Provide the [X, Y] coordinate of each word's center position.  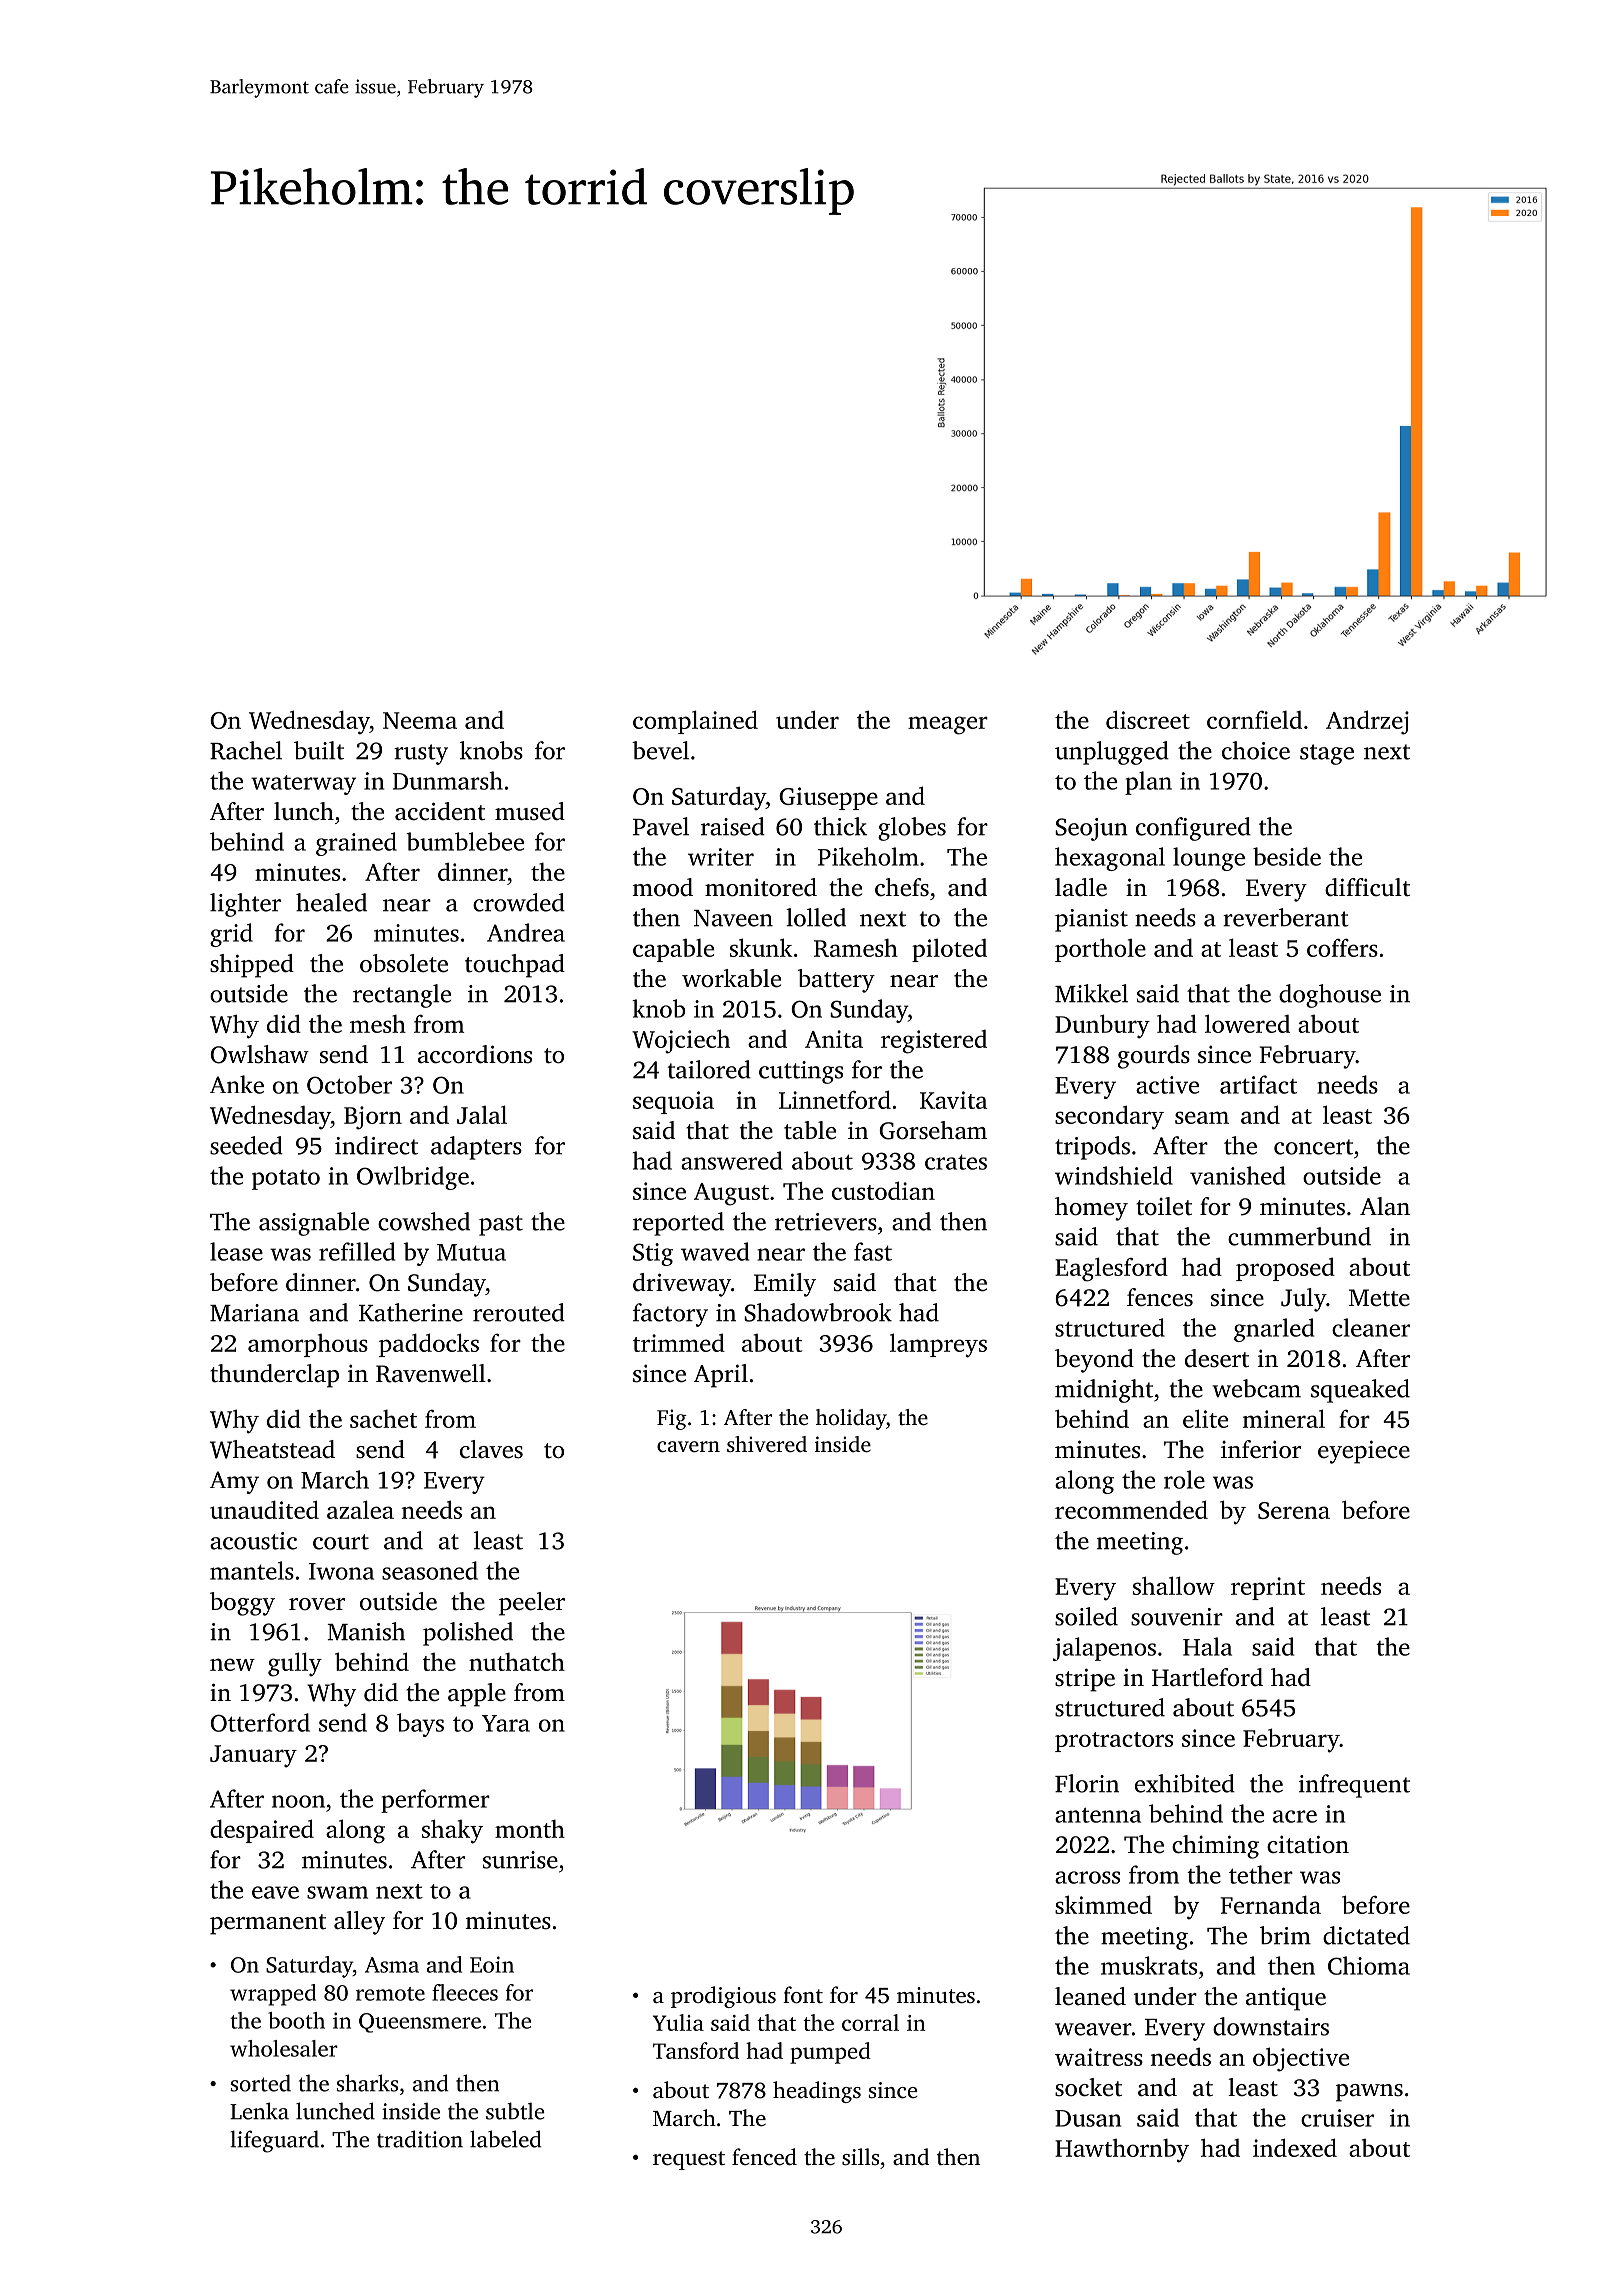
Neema [420, 720]
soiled [1086, 1616]
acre [1295, 1816]
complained [695, 722]
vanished [1237, 1175]
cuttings [801, 1072]
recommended [1131, 1509]
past [501, 1225]
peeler [532, 1604]
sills [860, 2157]
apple [477, 1695]
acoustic [253, 1541]
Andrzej [1367, 722]
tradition [420, 2139]
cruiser [1337, 2118]
